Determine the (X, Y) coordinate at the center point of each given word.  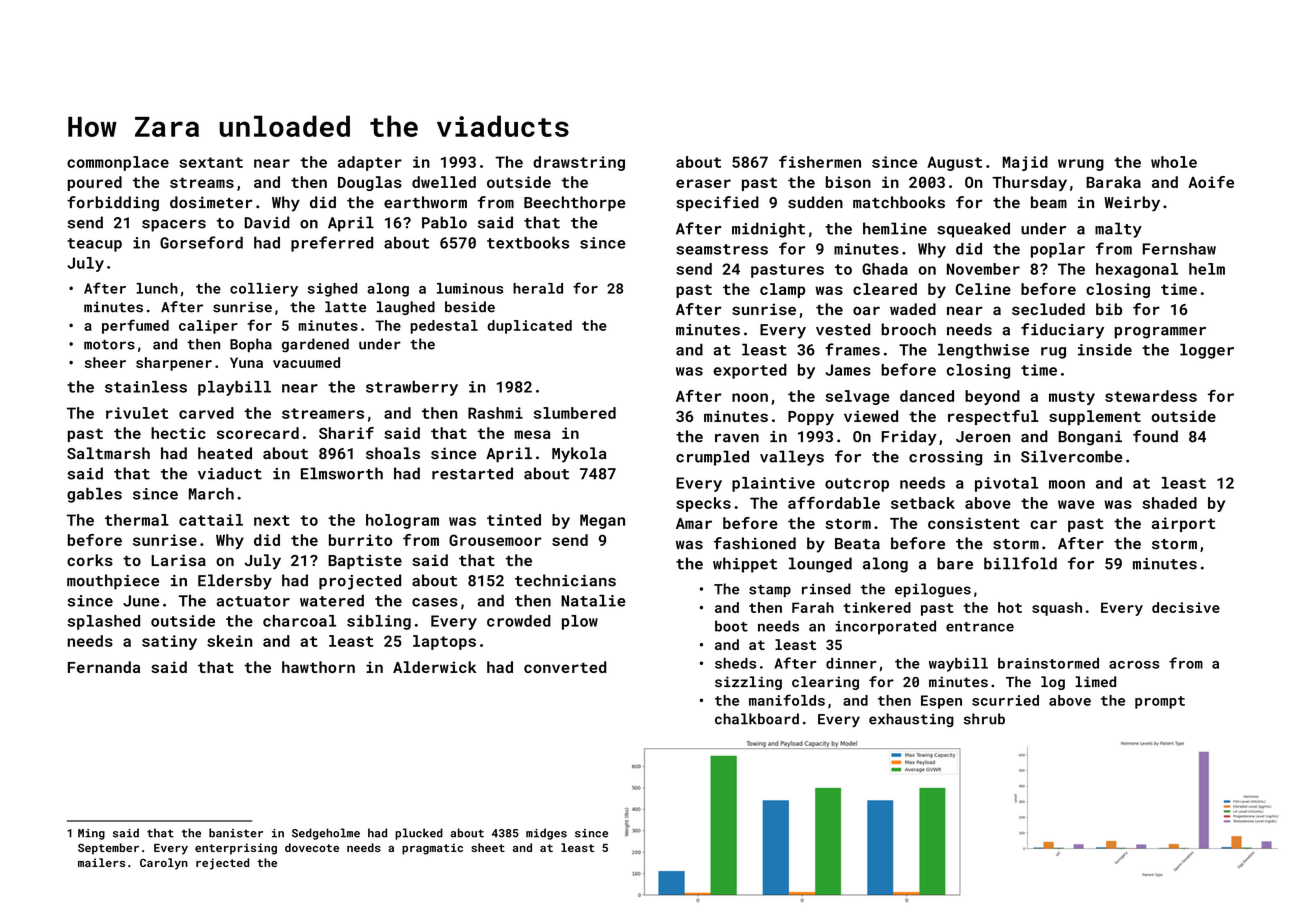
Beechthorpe (575, 204)
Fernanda (104, 667)
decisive (1186, 607)
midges (546, 834)
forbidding (113, 204)
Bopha (251, 345)
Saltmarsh (108, 453)
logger (1207, 351)
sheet (488, 847)
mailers (101, 862)
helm (1207, 269)
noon (750, 397)
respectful (993, 417)
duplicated (529, 327)
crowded (519, 621)
